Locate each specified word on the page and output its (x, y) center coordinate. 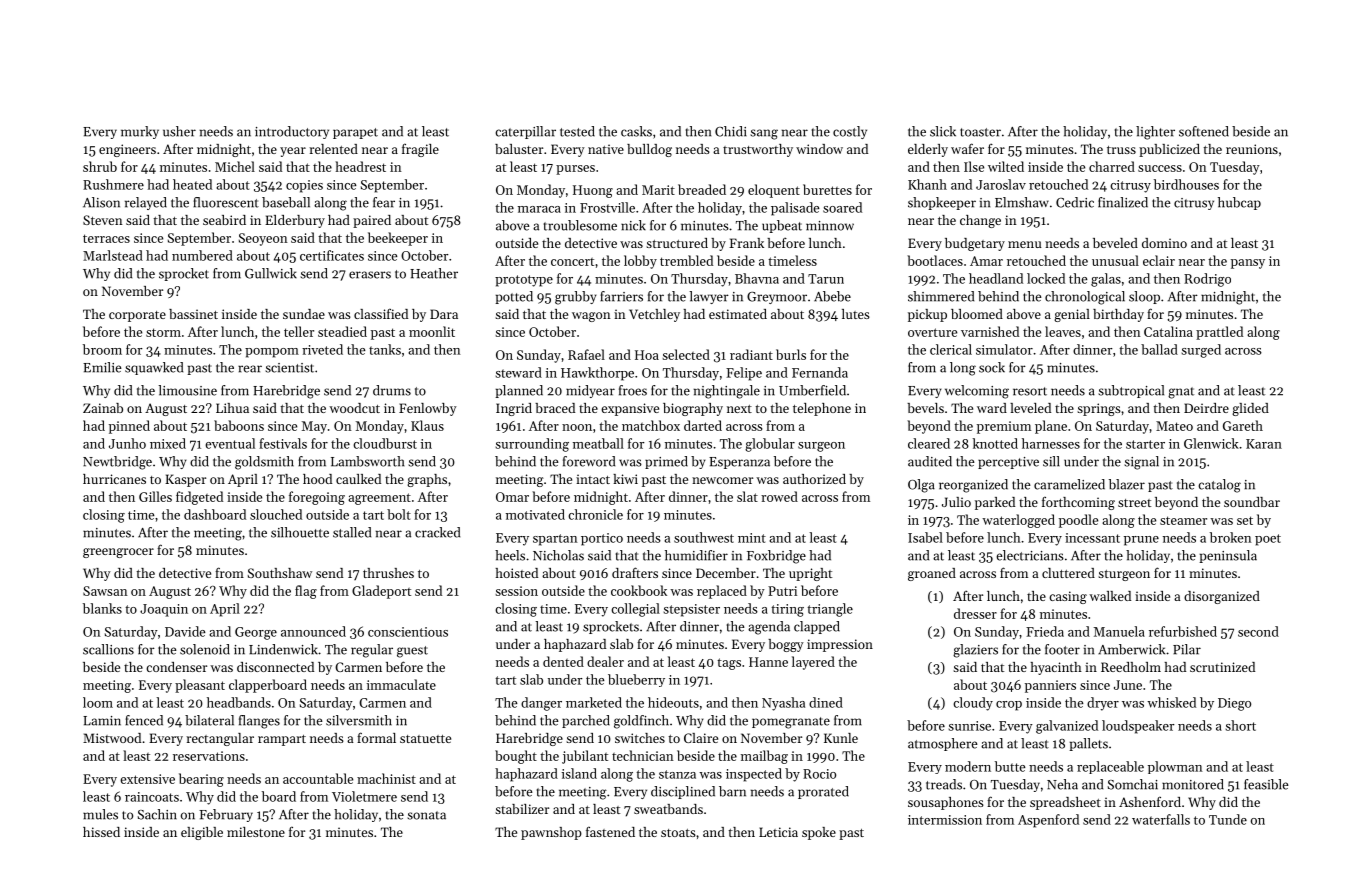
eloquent (774, 191)
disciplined (683, 792)
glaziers (975, 651)
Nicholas (558, 555)
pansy (1248, 264)
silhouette (300, 532)
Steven (103, 220)
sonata (426, 815)
